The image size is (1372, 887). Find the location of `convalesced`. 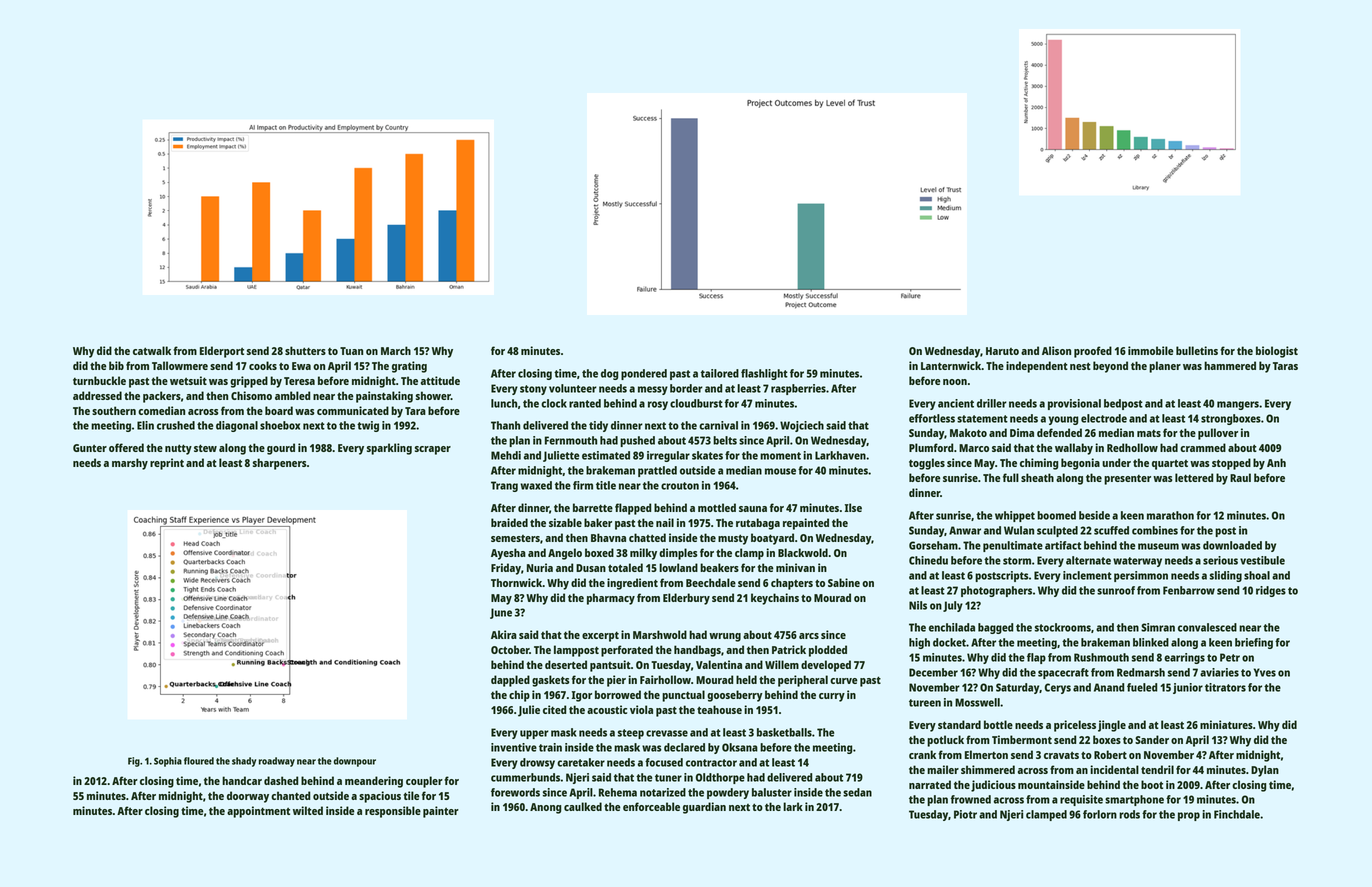

convalesced is located at coordinates (1207, 627).
